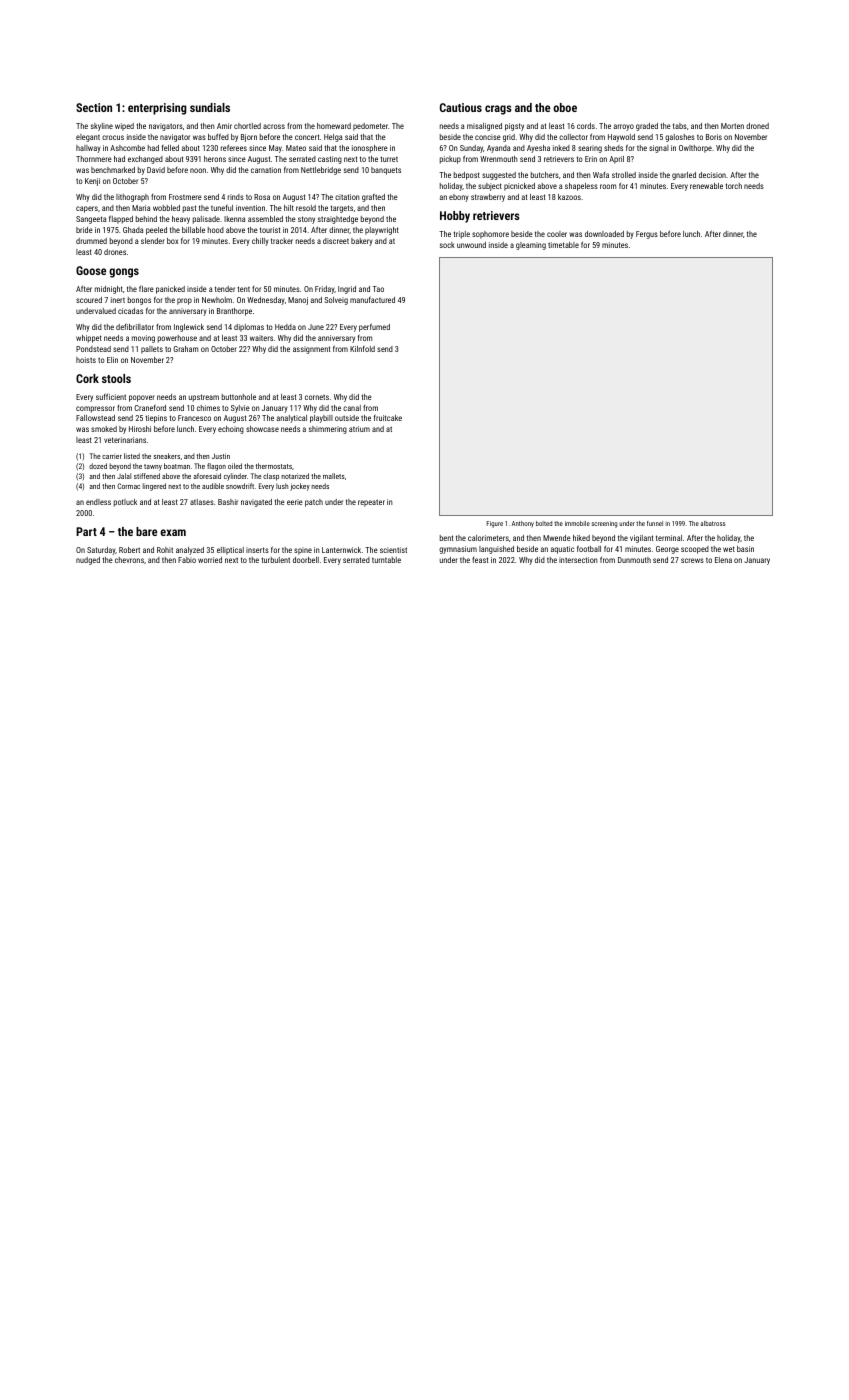 This document has height=1400, width=849. Describe the element at coordinates (362, 242) in the document. I see `bakery` at that location.
